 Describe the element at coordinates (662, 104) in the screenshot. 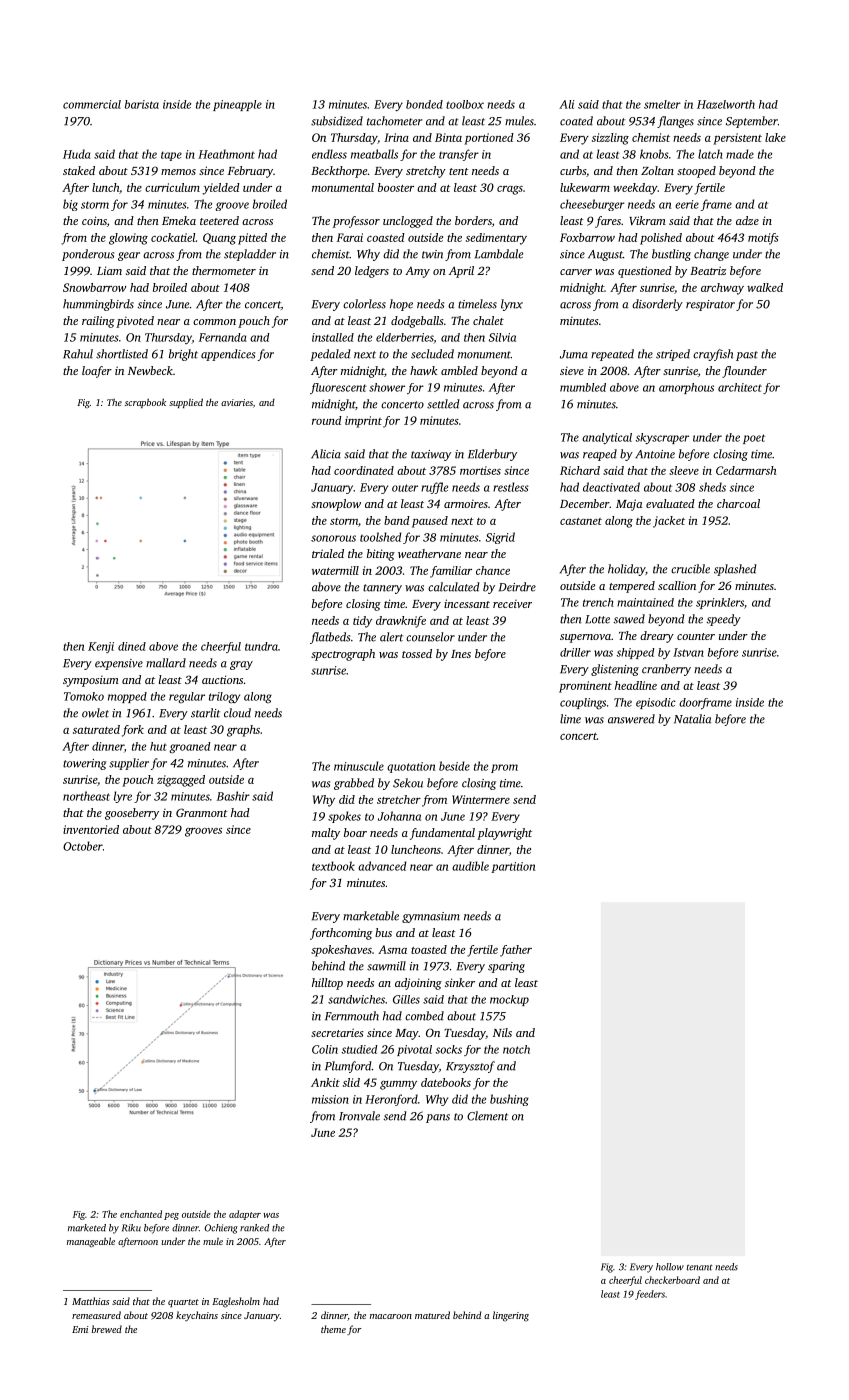

I see `smelter` at that location.
